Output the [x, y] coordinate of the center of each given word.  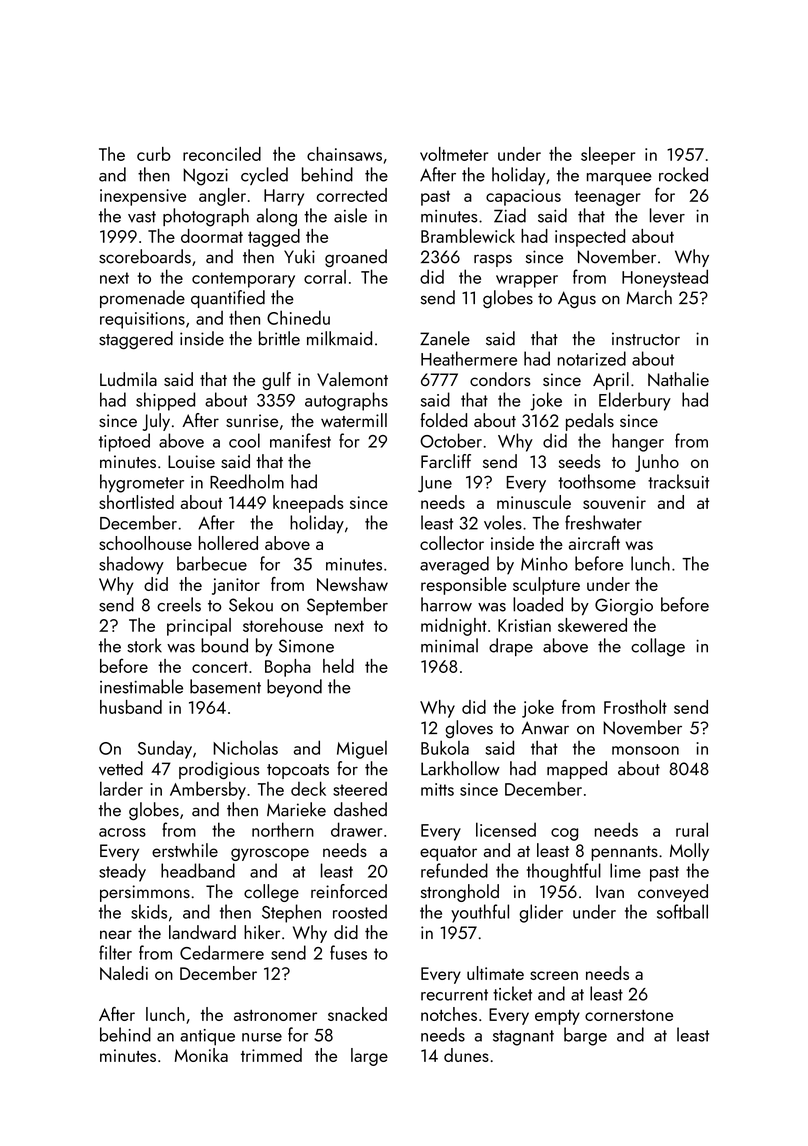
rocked [683, 174]
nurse [262, 1037]
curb [154, 154]
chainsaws [344, 154]
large [369, 1057]
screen [554, 975]
